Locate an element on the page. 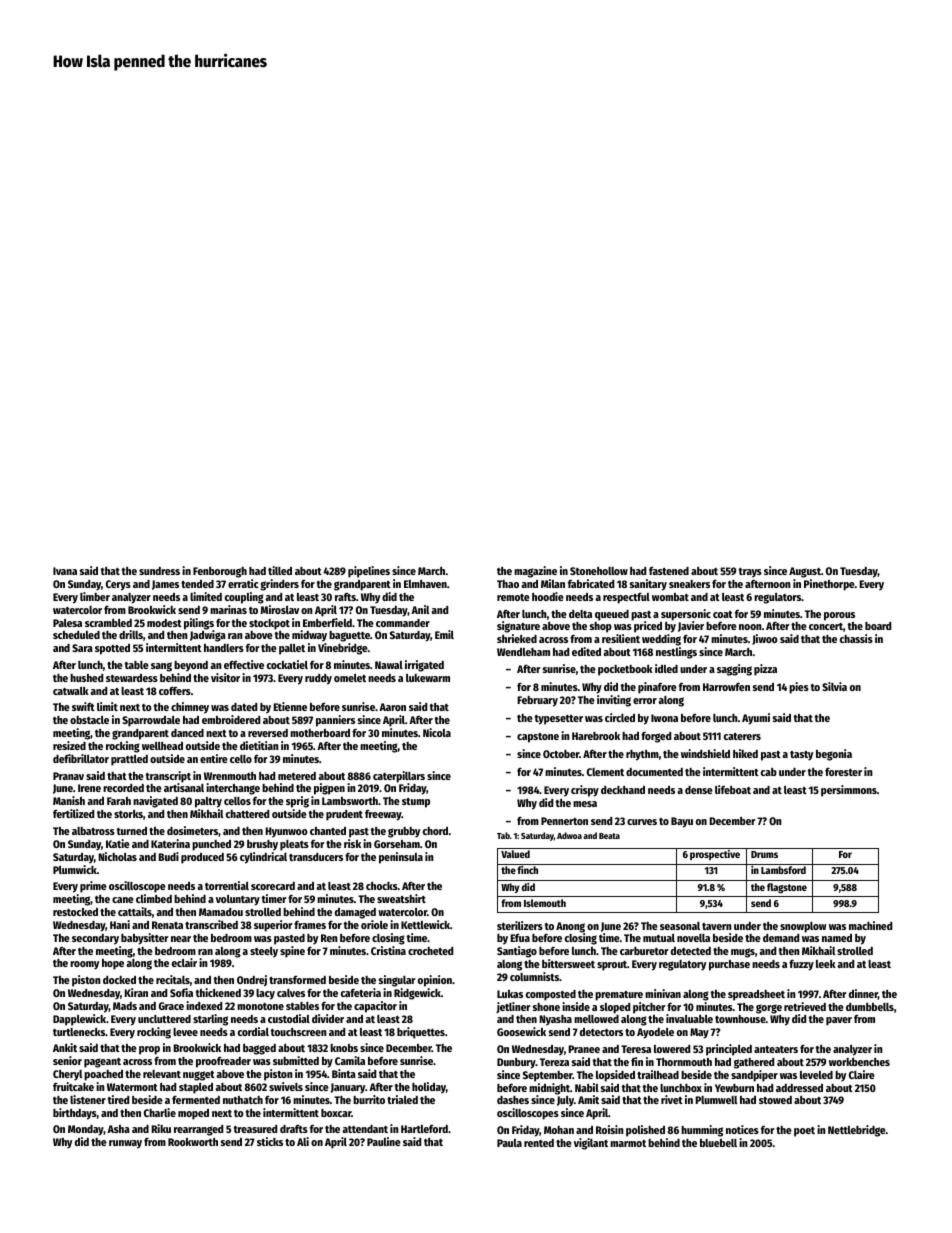 The image size is (952, 1233). idled is located at coordinates (666, 668).
